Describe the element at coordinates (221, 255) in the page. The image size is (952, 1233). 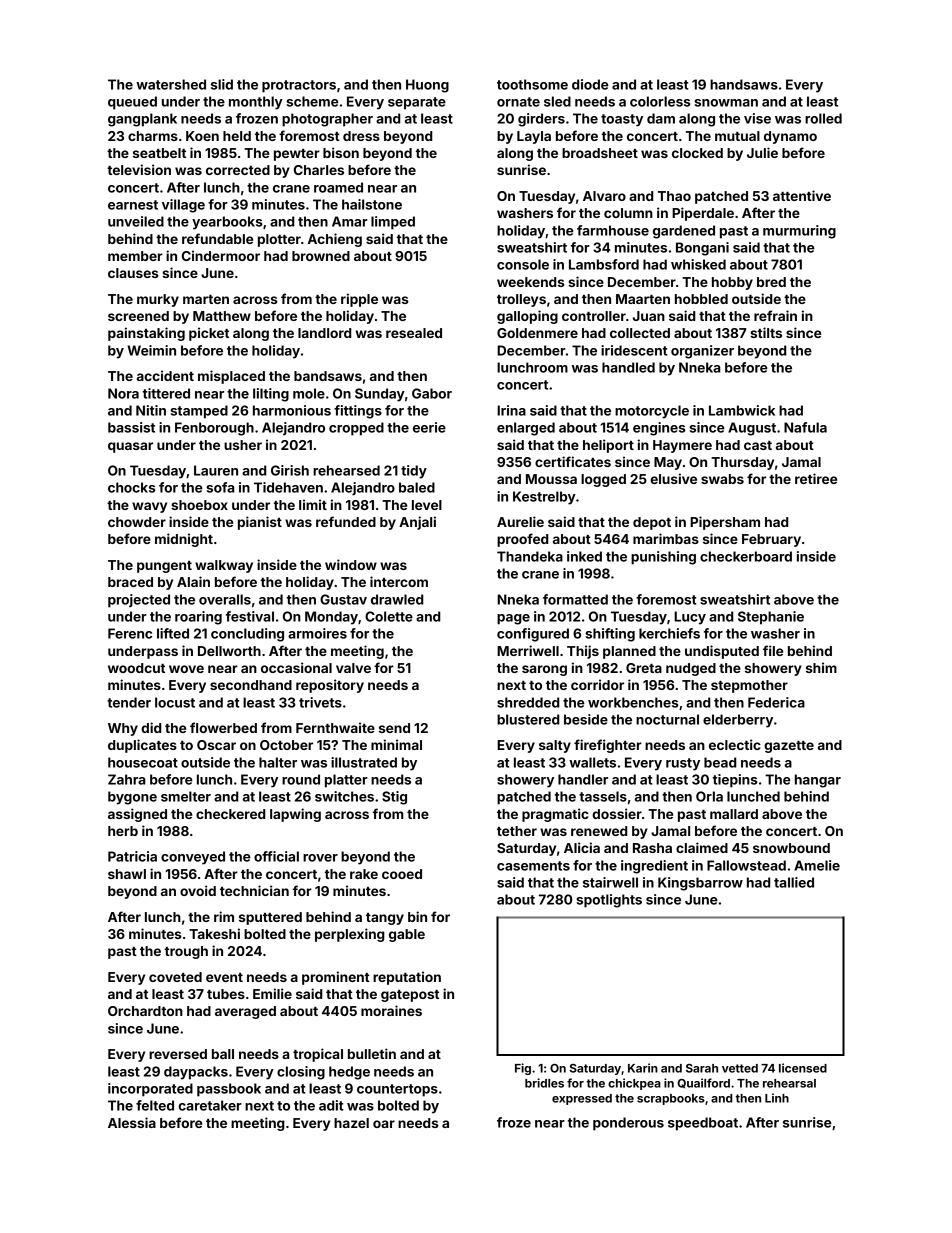
I see `Cindermoor` at that location.
